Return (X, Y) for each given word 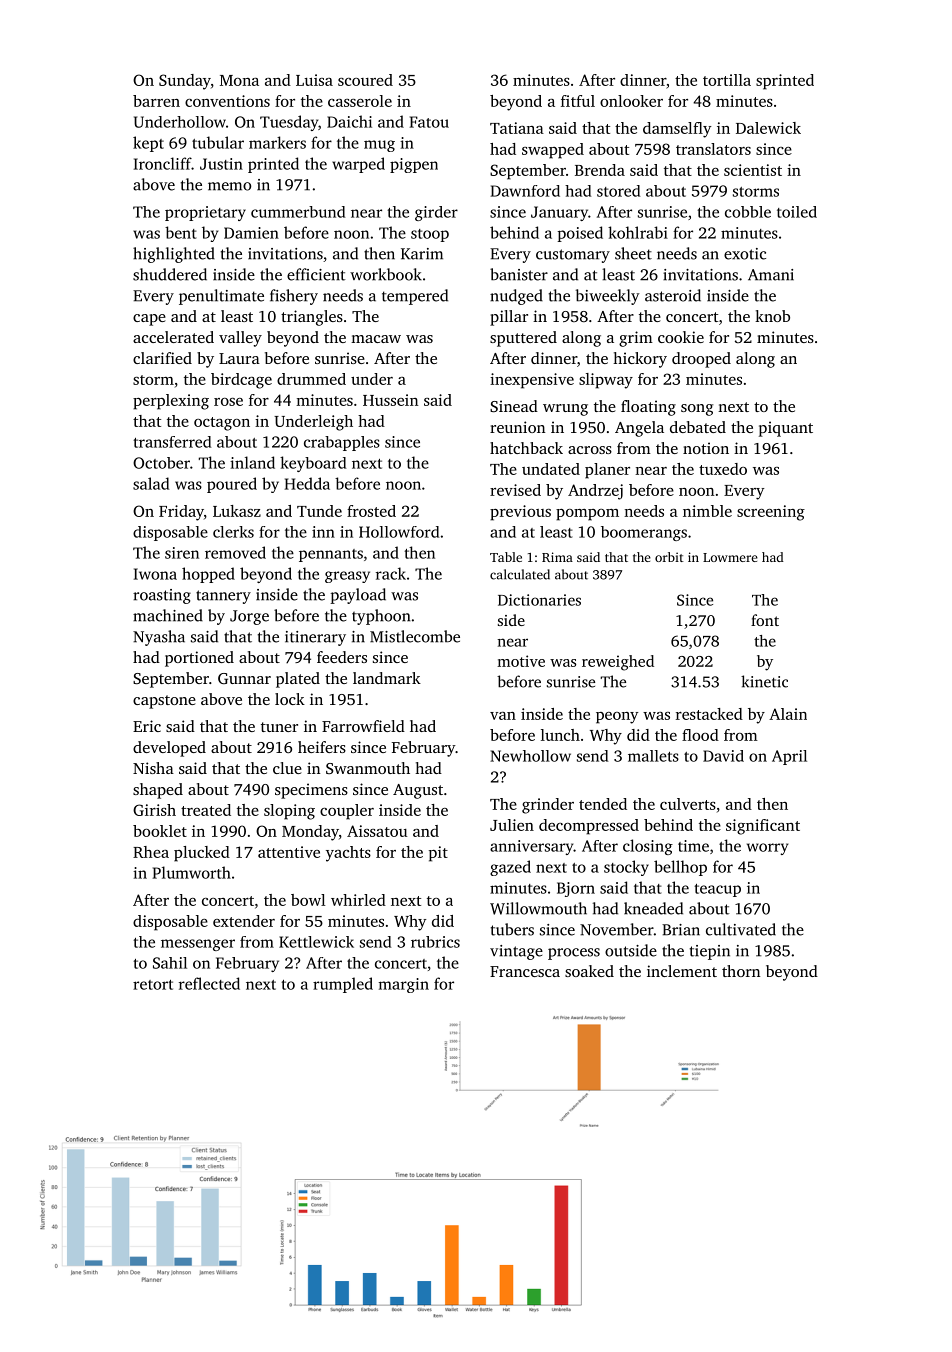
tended (603, 804)
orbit (669, 557)
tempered (415, 297)
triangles (312, 318)
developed (169, 749)
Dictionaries (539, 600)
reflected (209, 983)
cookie (681, 337)
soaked (589, 971)
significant (763, 827)
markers (277, 142)
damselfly (677, 130)
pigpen (414, 165)
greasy (347, 577)
